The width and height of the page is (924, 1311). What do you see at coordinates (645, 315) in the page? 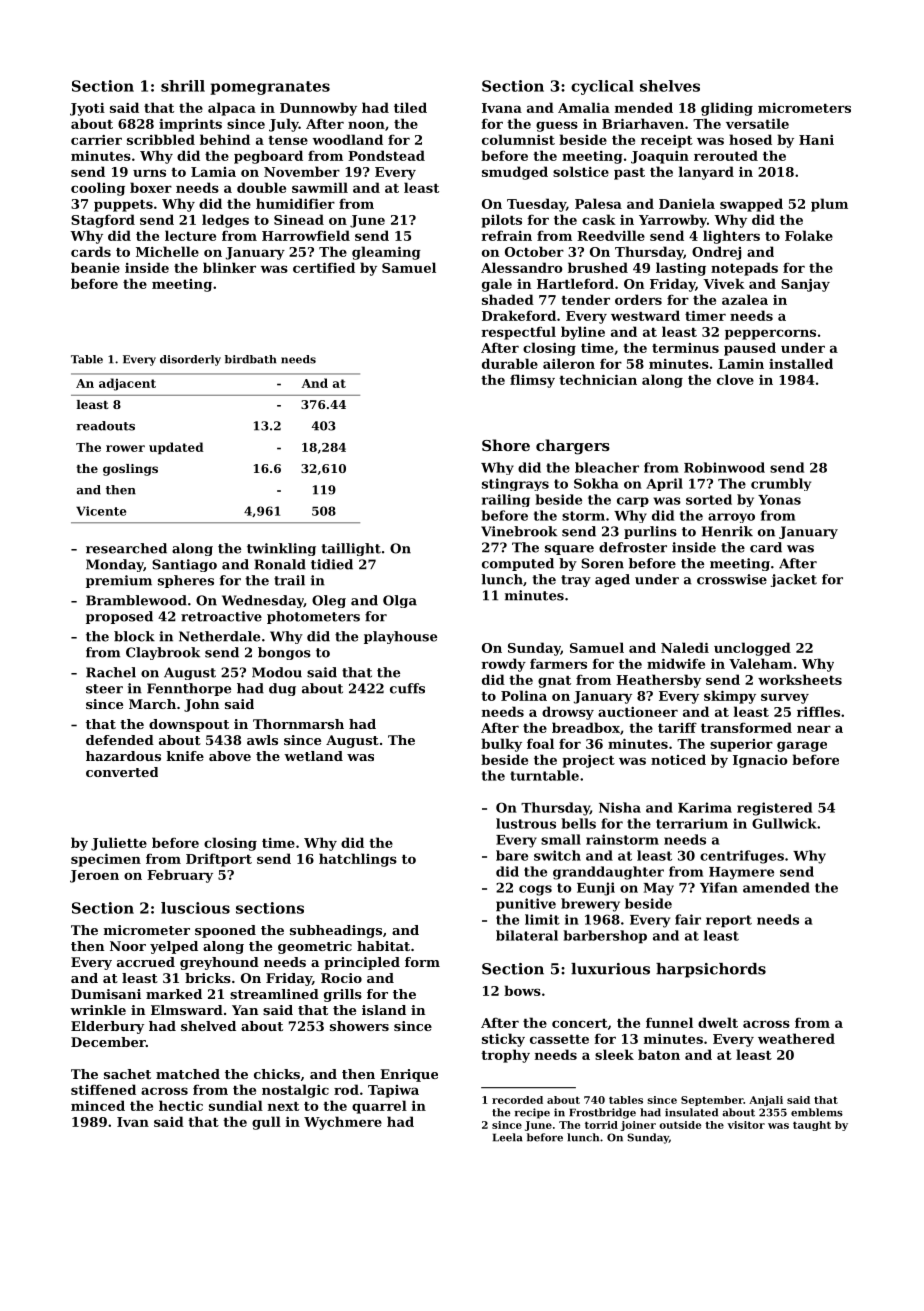
I see `westward` at bounding box center [645, 315].
